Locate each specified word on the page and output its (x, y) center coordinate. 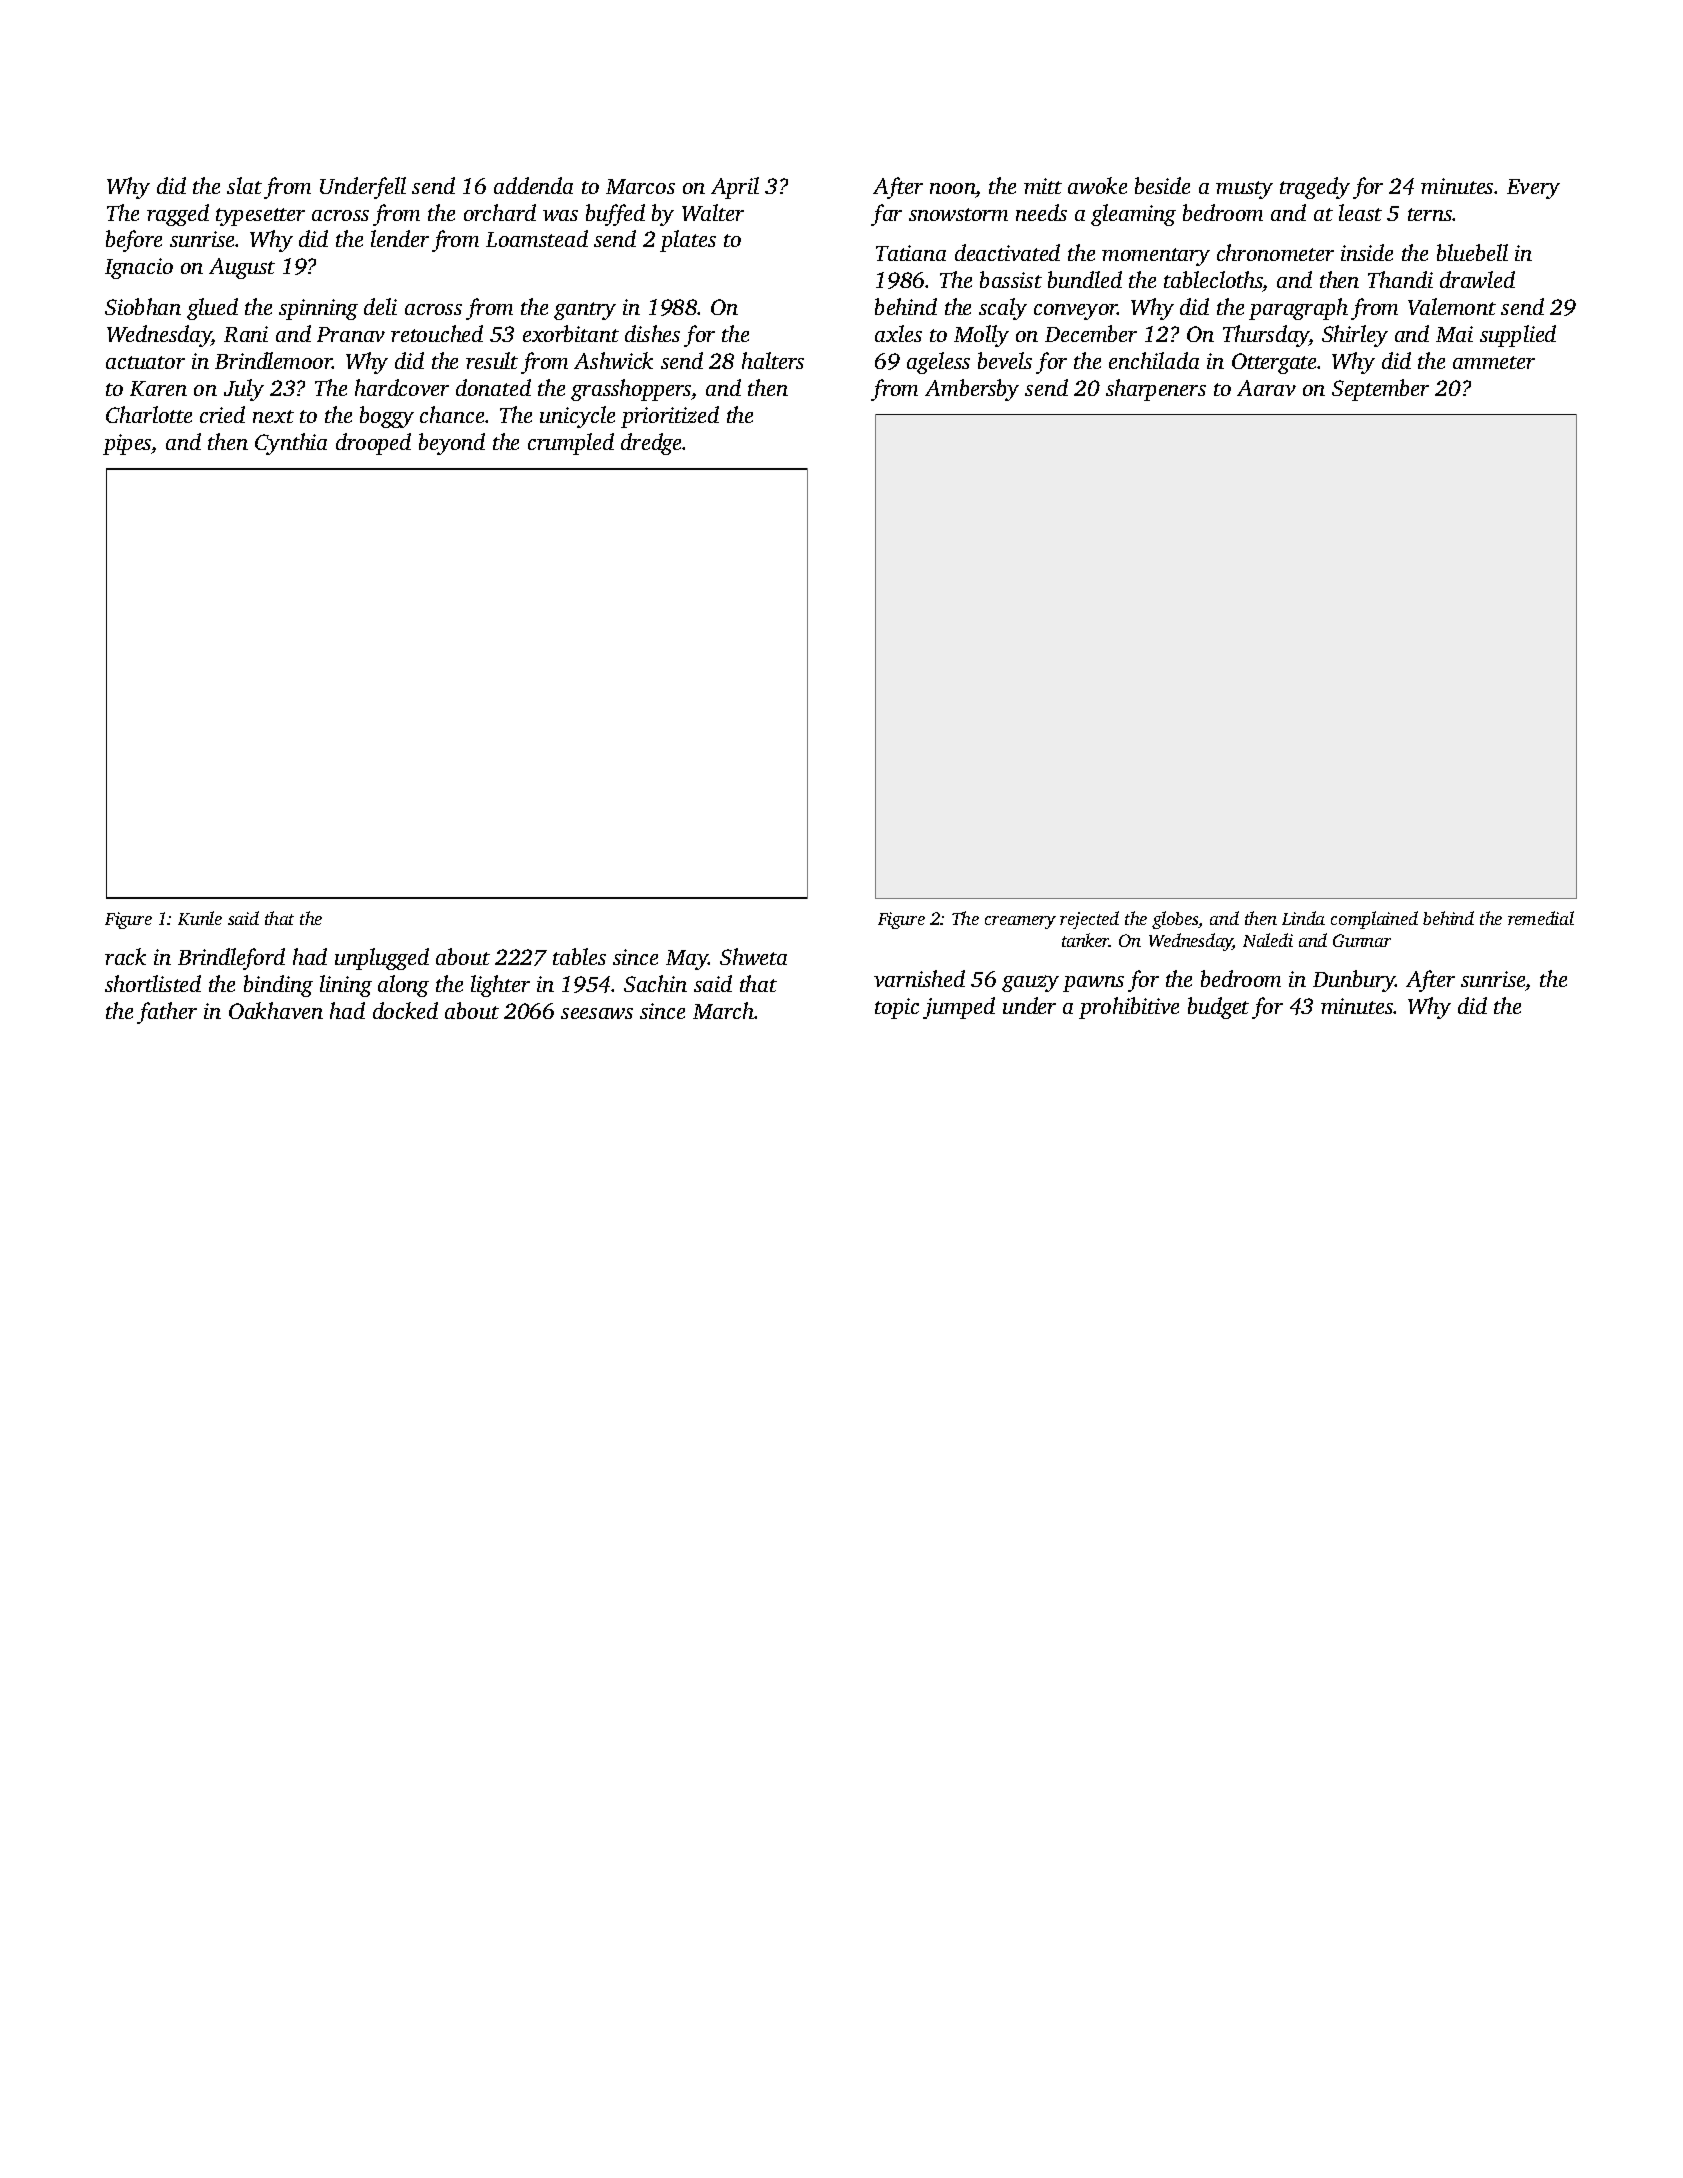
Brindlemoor (274, 360)
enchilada (1154, 360)
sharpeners (1156, 390)
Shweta (753, 956)
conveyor (1076, 312)
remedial (1541, 918)
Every (1533, 189)
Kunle (200, 918)
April (735, 188)
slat (244, 185)
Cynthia (291, 444)
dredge (652, 444)
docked (405, 1010)
